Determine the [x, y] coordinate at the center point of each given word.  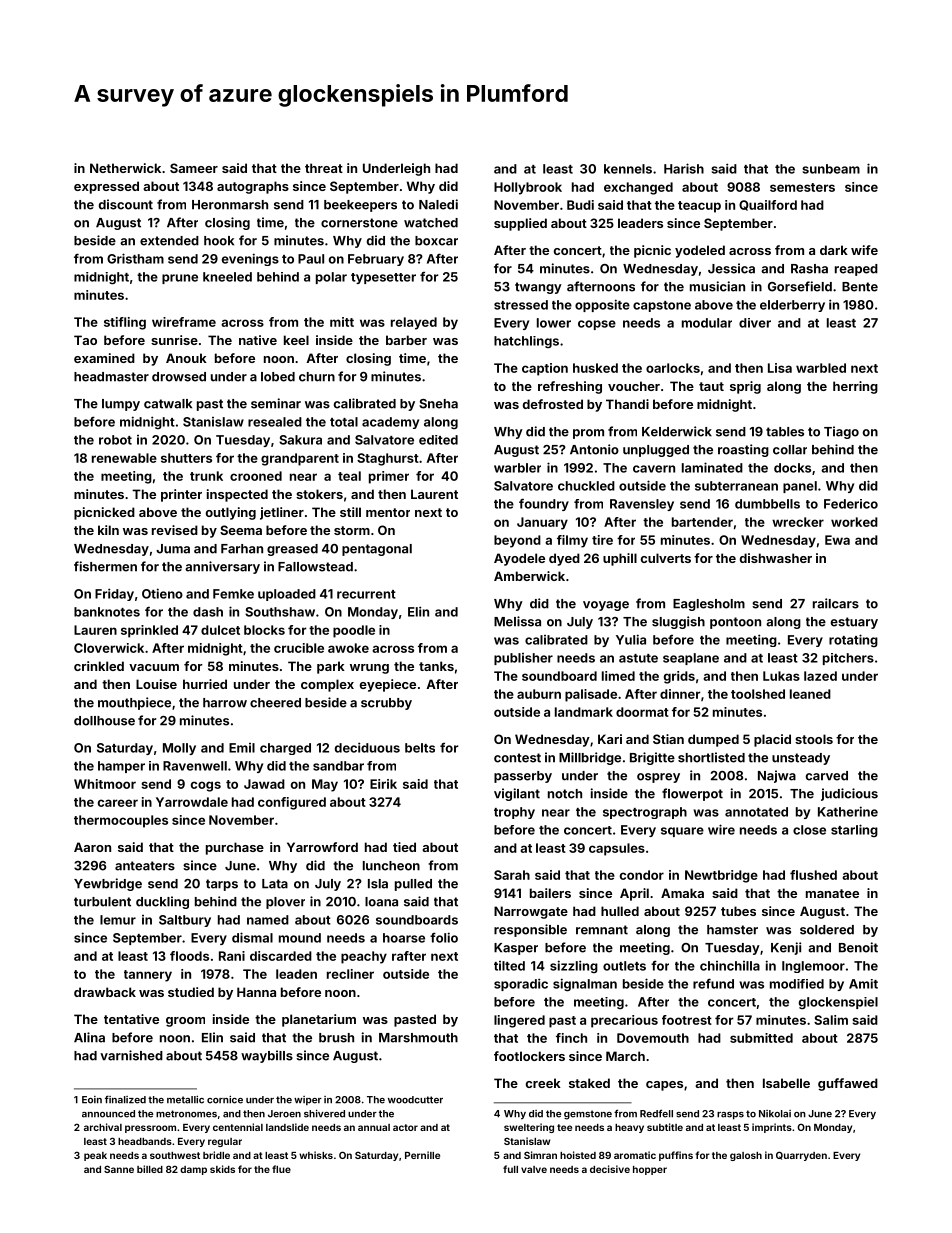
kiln [108, 530]
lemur [118, 920]
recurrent [366, 594]
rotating [853, 640]
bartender [702, 522]
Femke [233, 594]
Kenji [786, 948]
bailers [550, 893]
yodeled [700, 251]
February [376, 260]
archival [103, 1127]
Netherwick [125, 168]
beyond [517, 541]
